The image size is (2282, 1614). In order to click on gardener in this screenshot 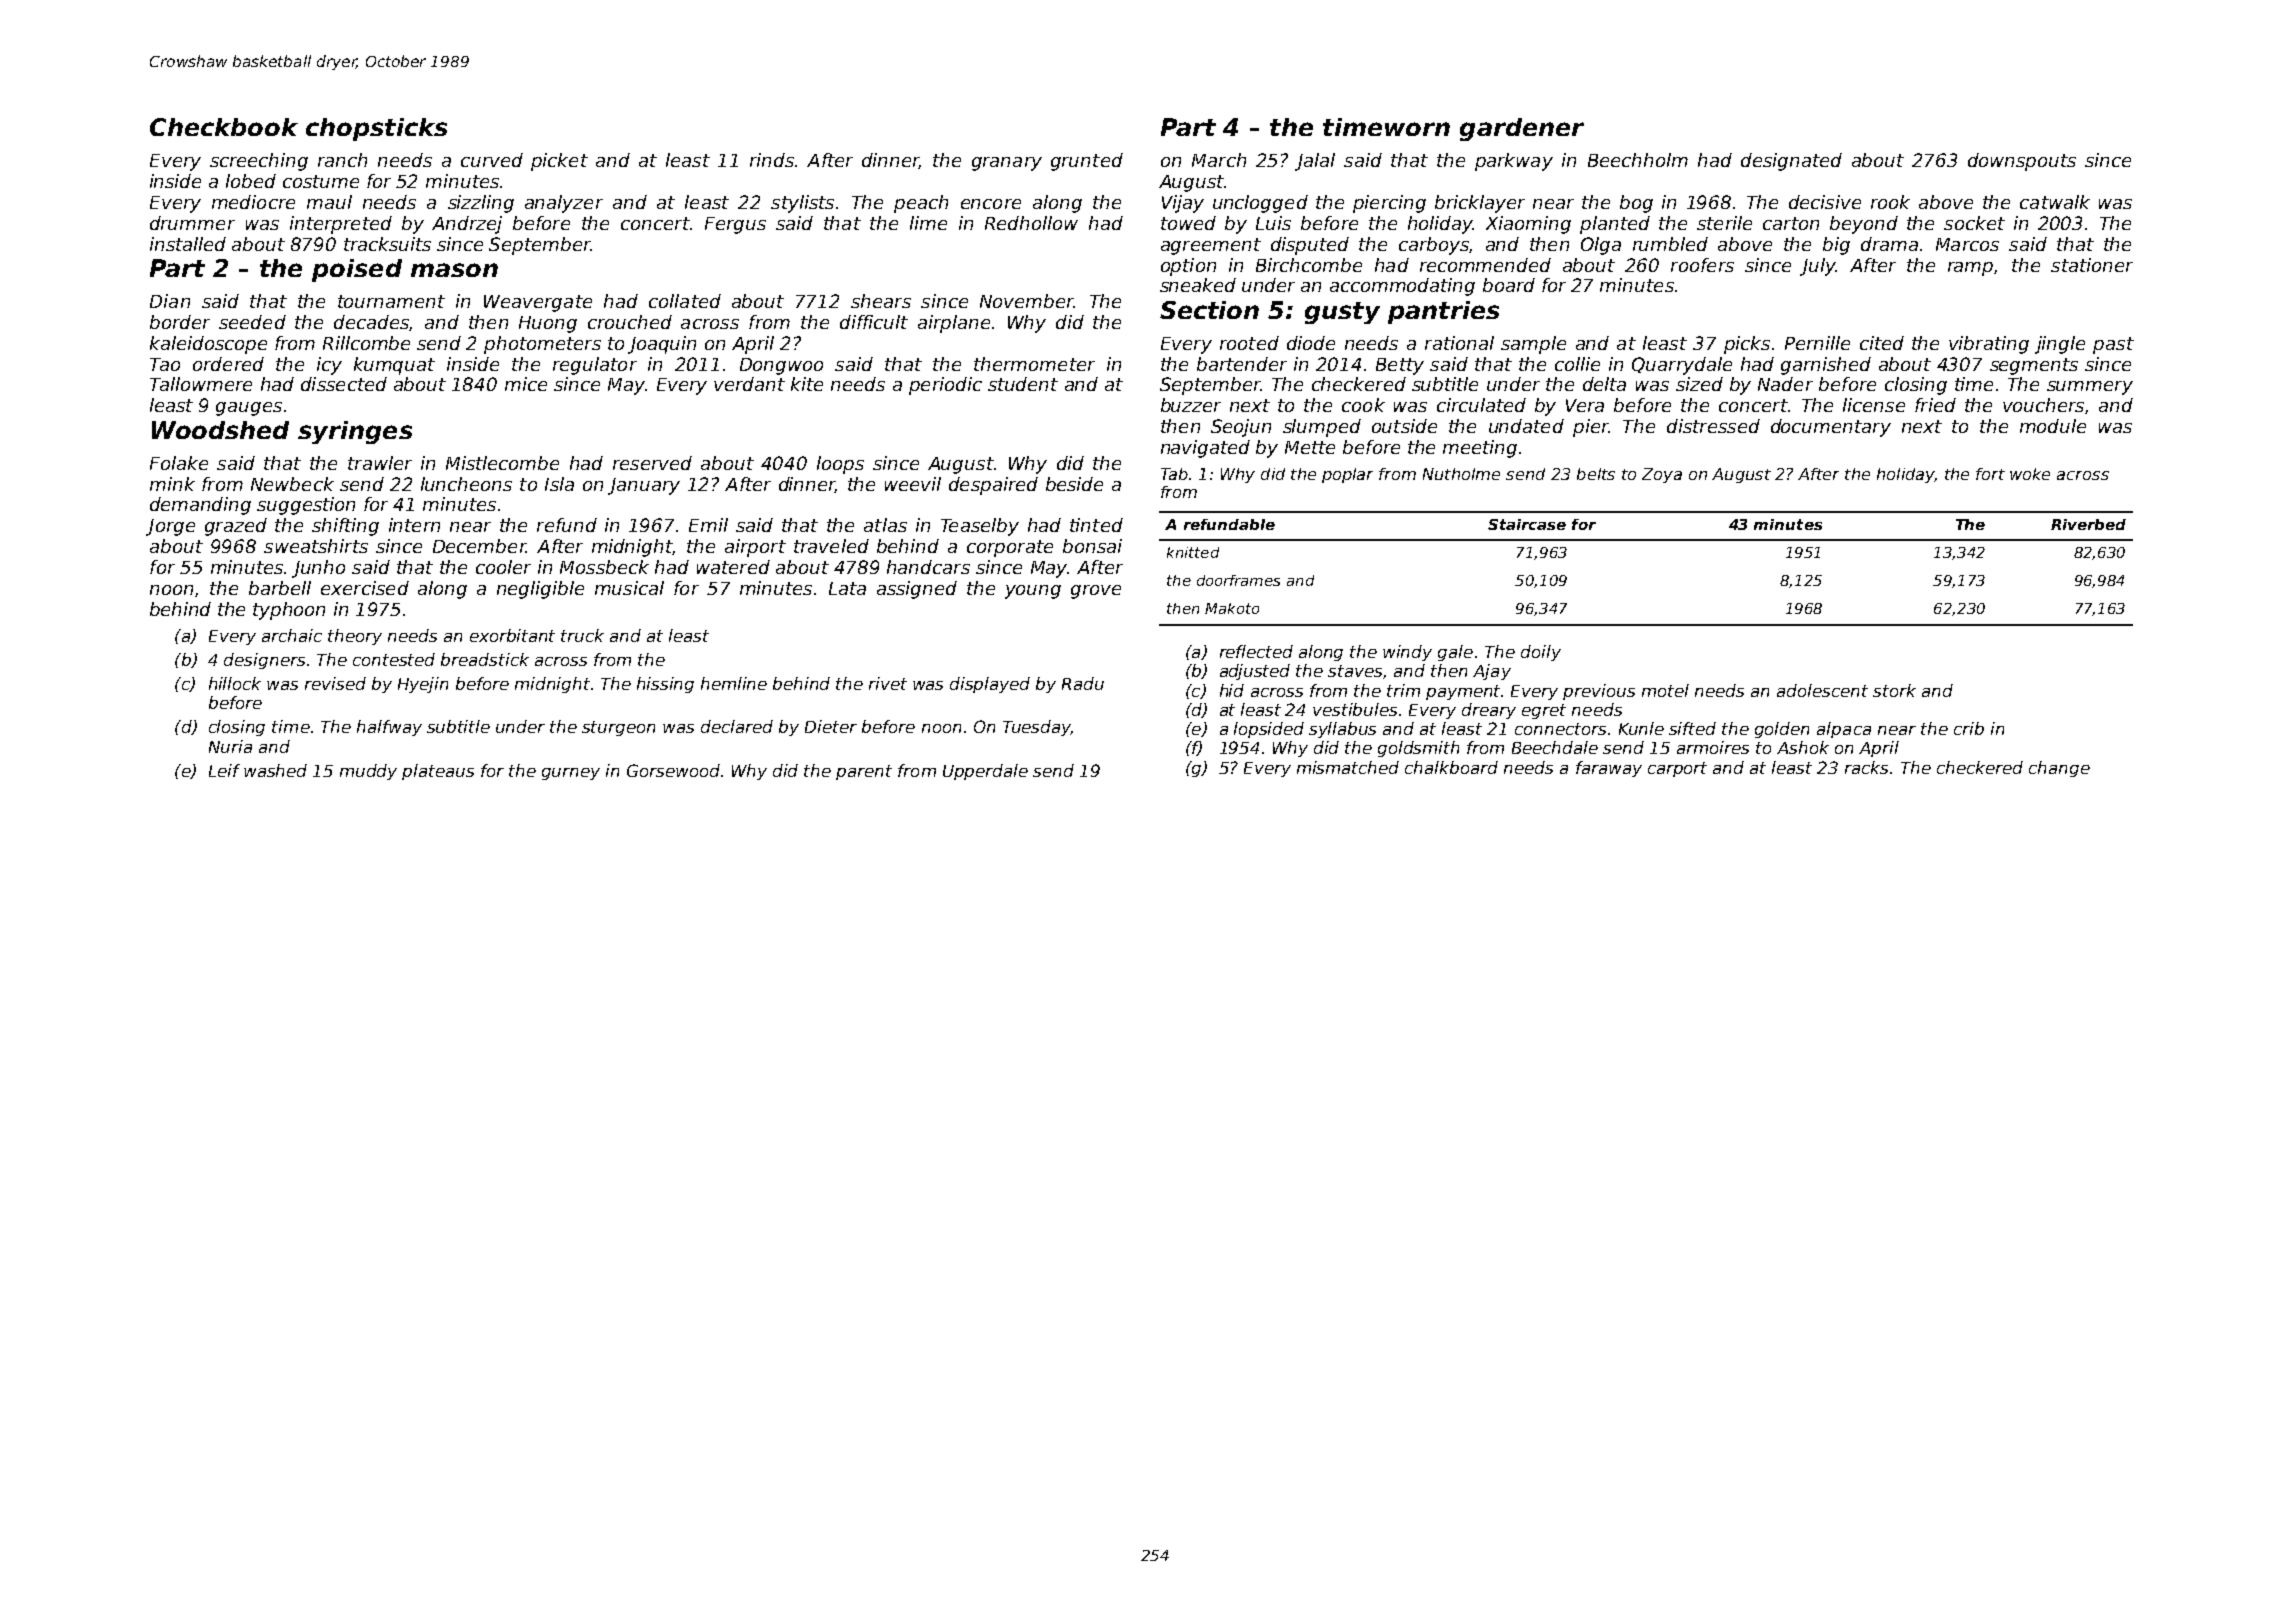, I will do `click(1522, 129)`.
